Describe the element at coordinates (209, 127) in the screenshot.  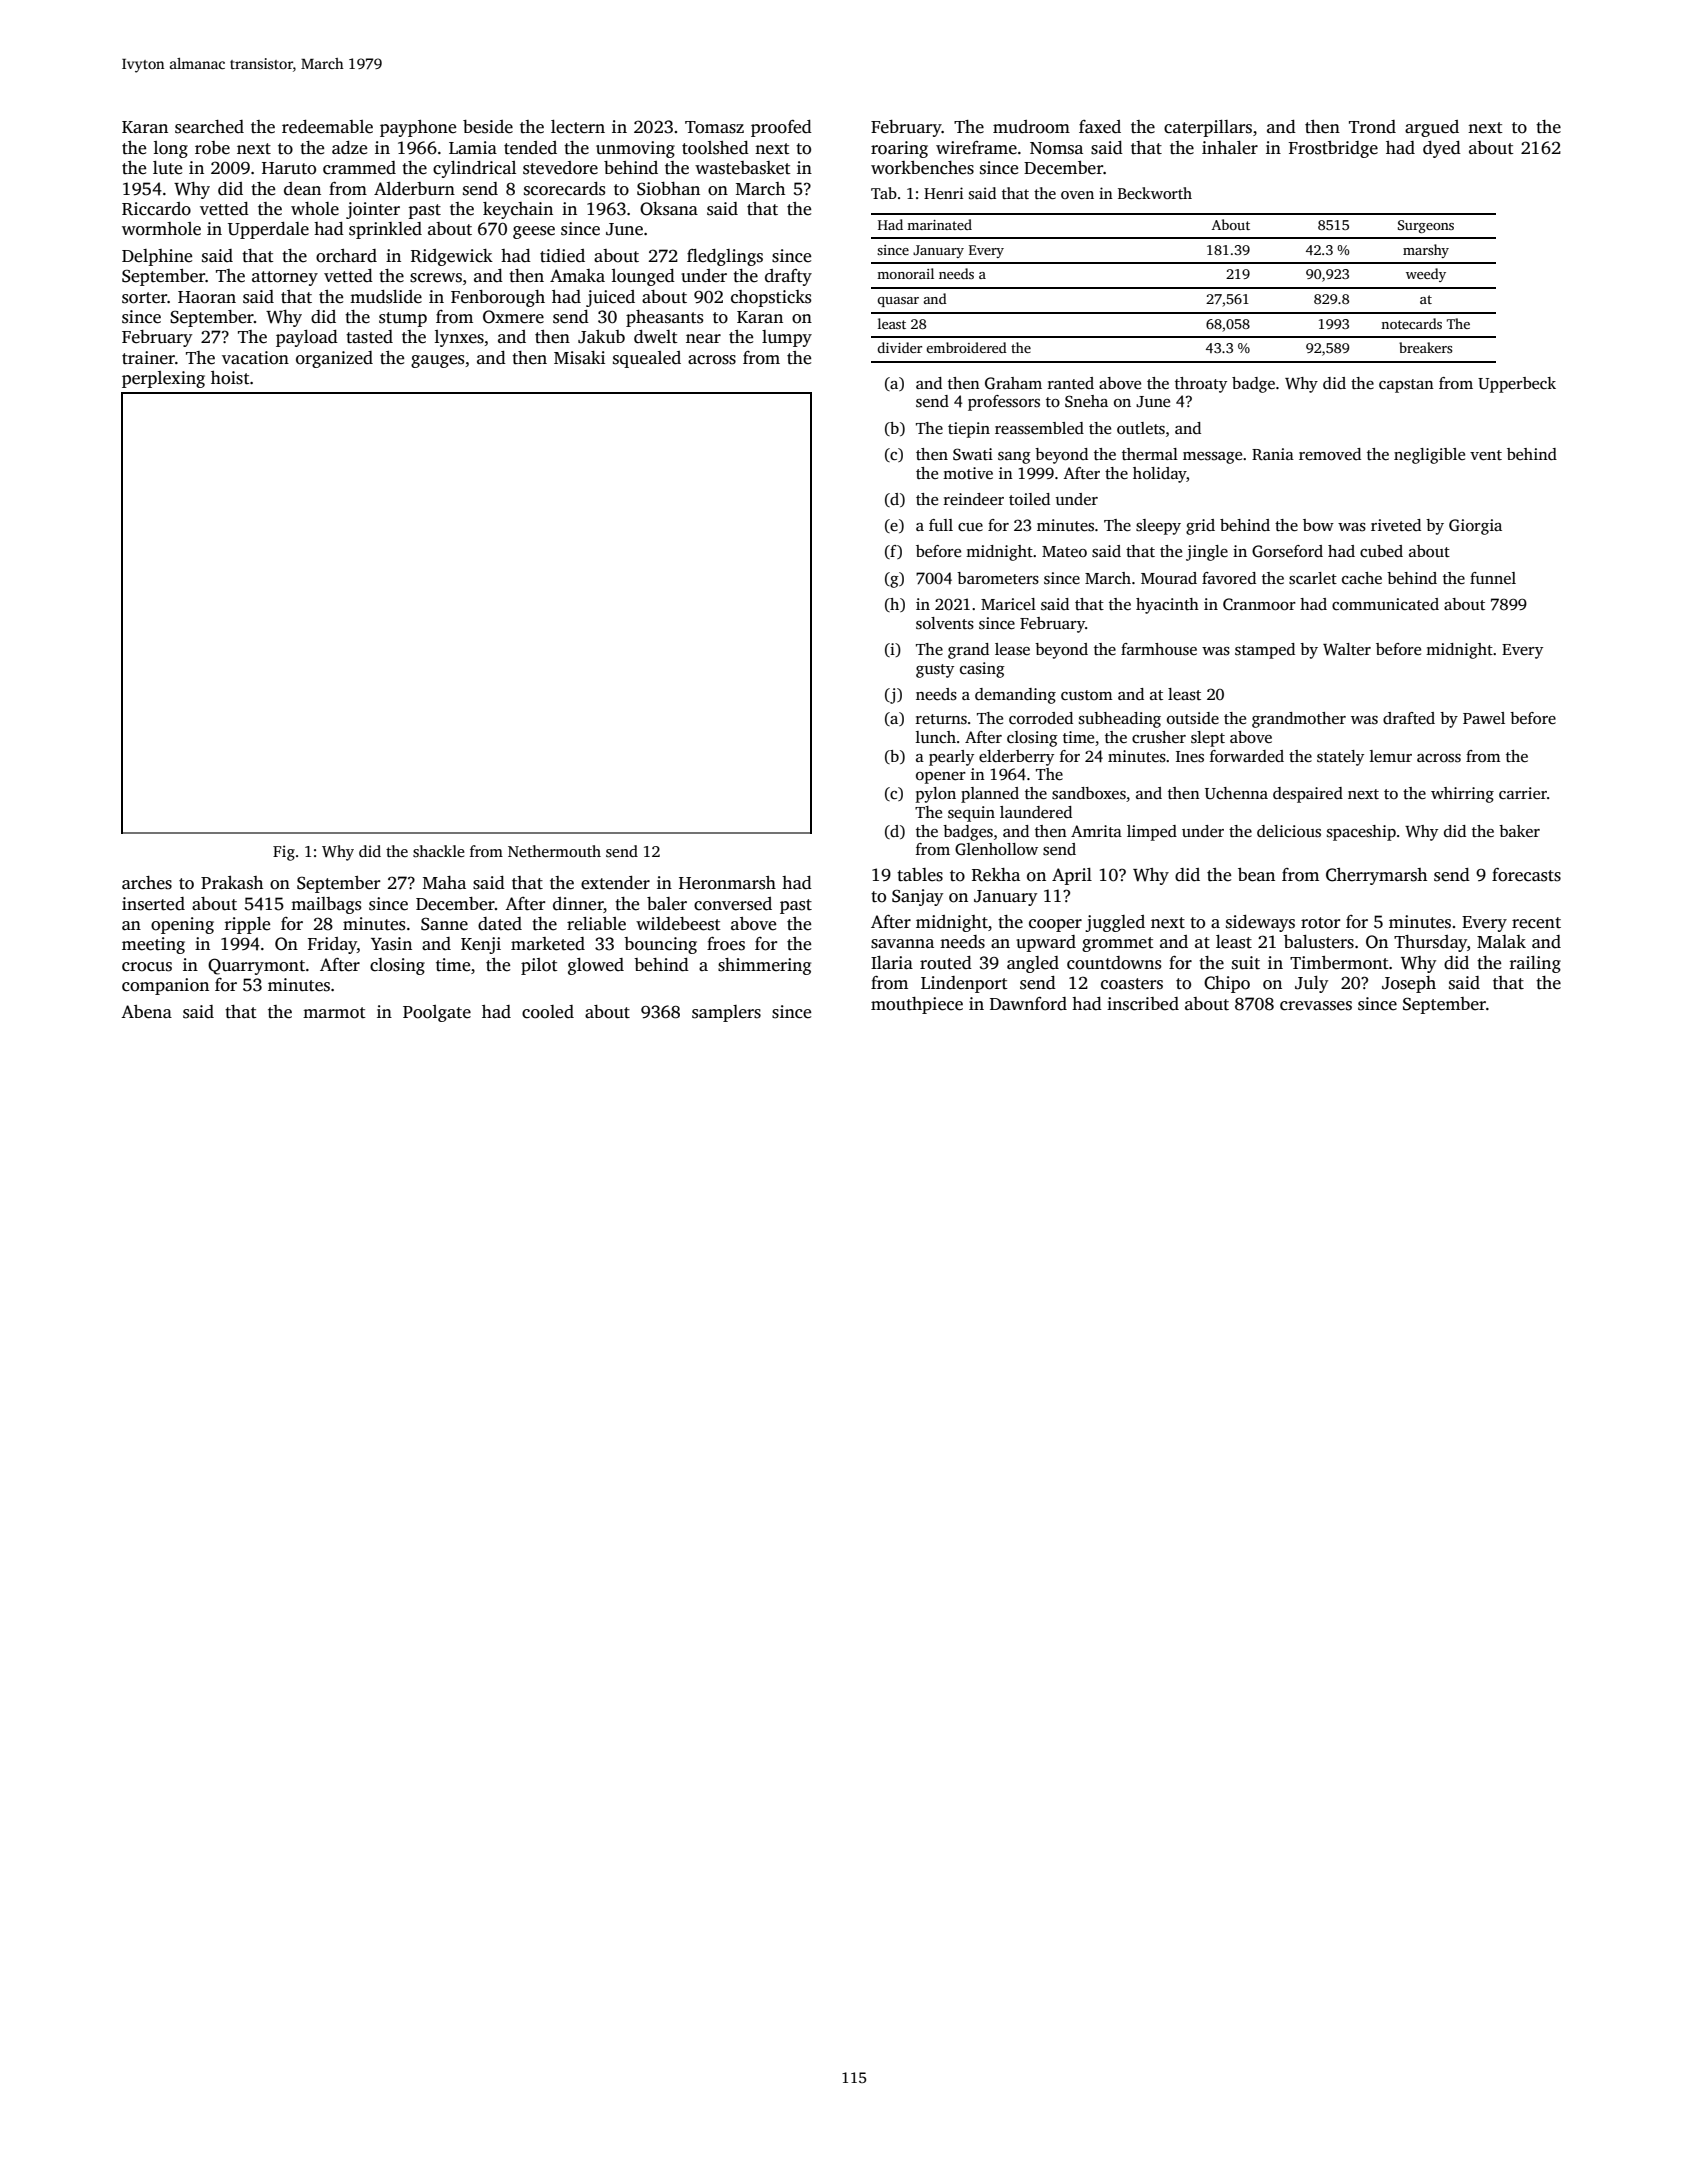
I see `searched` at that location.
